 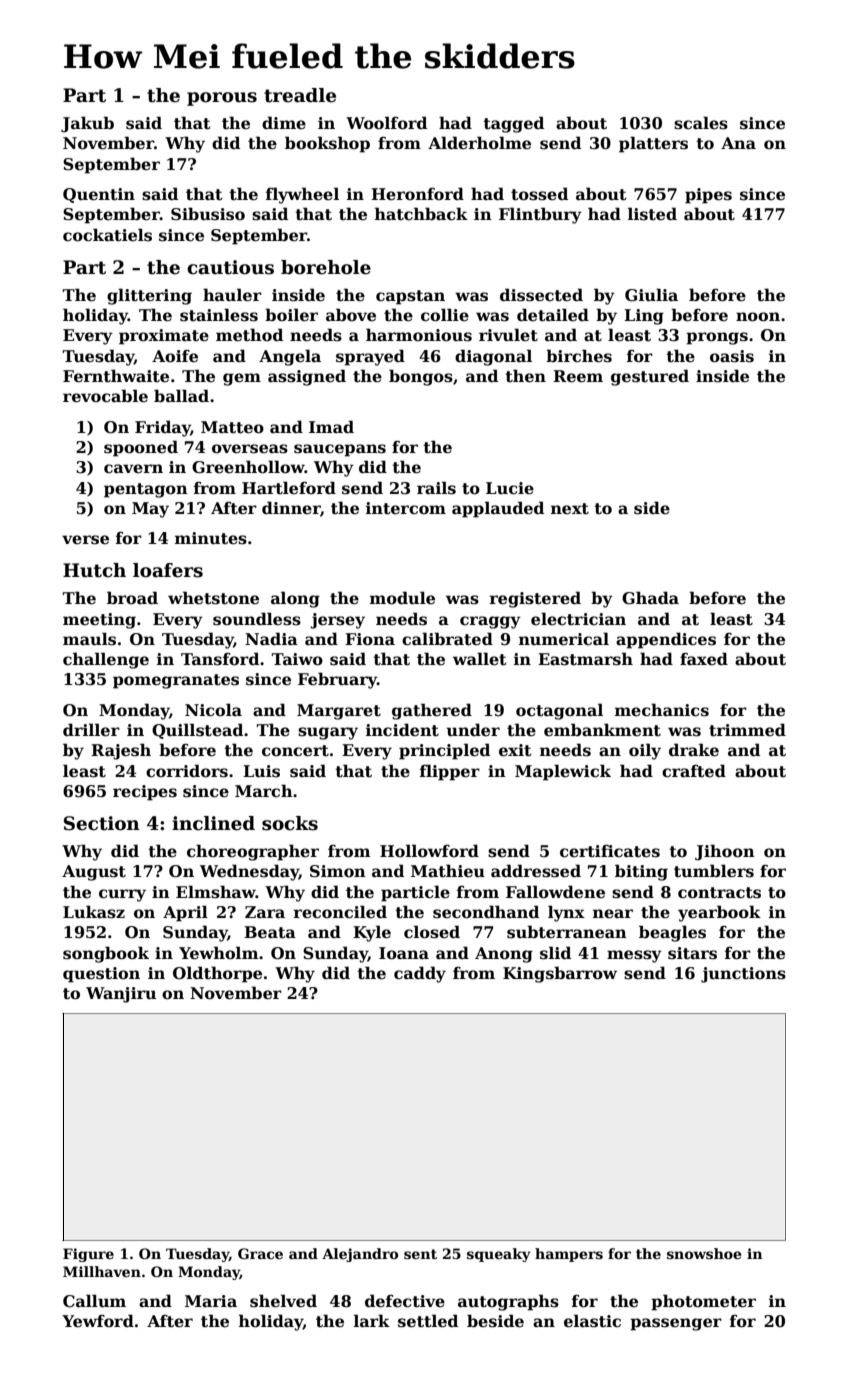 I want to click on biting, so click(x=641, y=872).
